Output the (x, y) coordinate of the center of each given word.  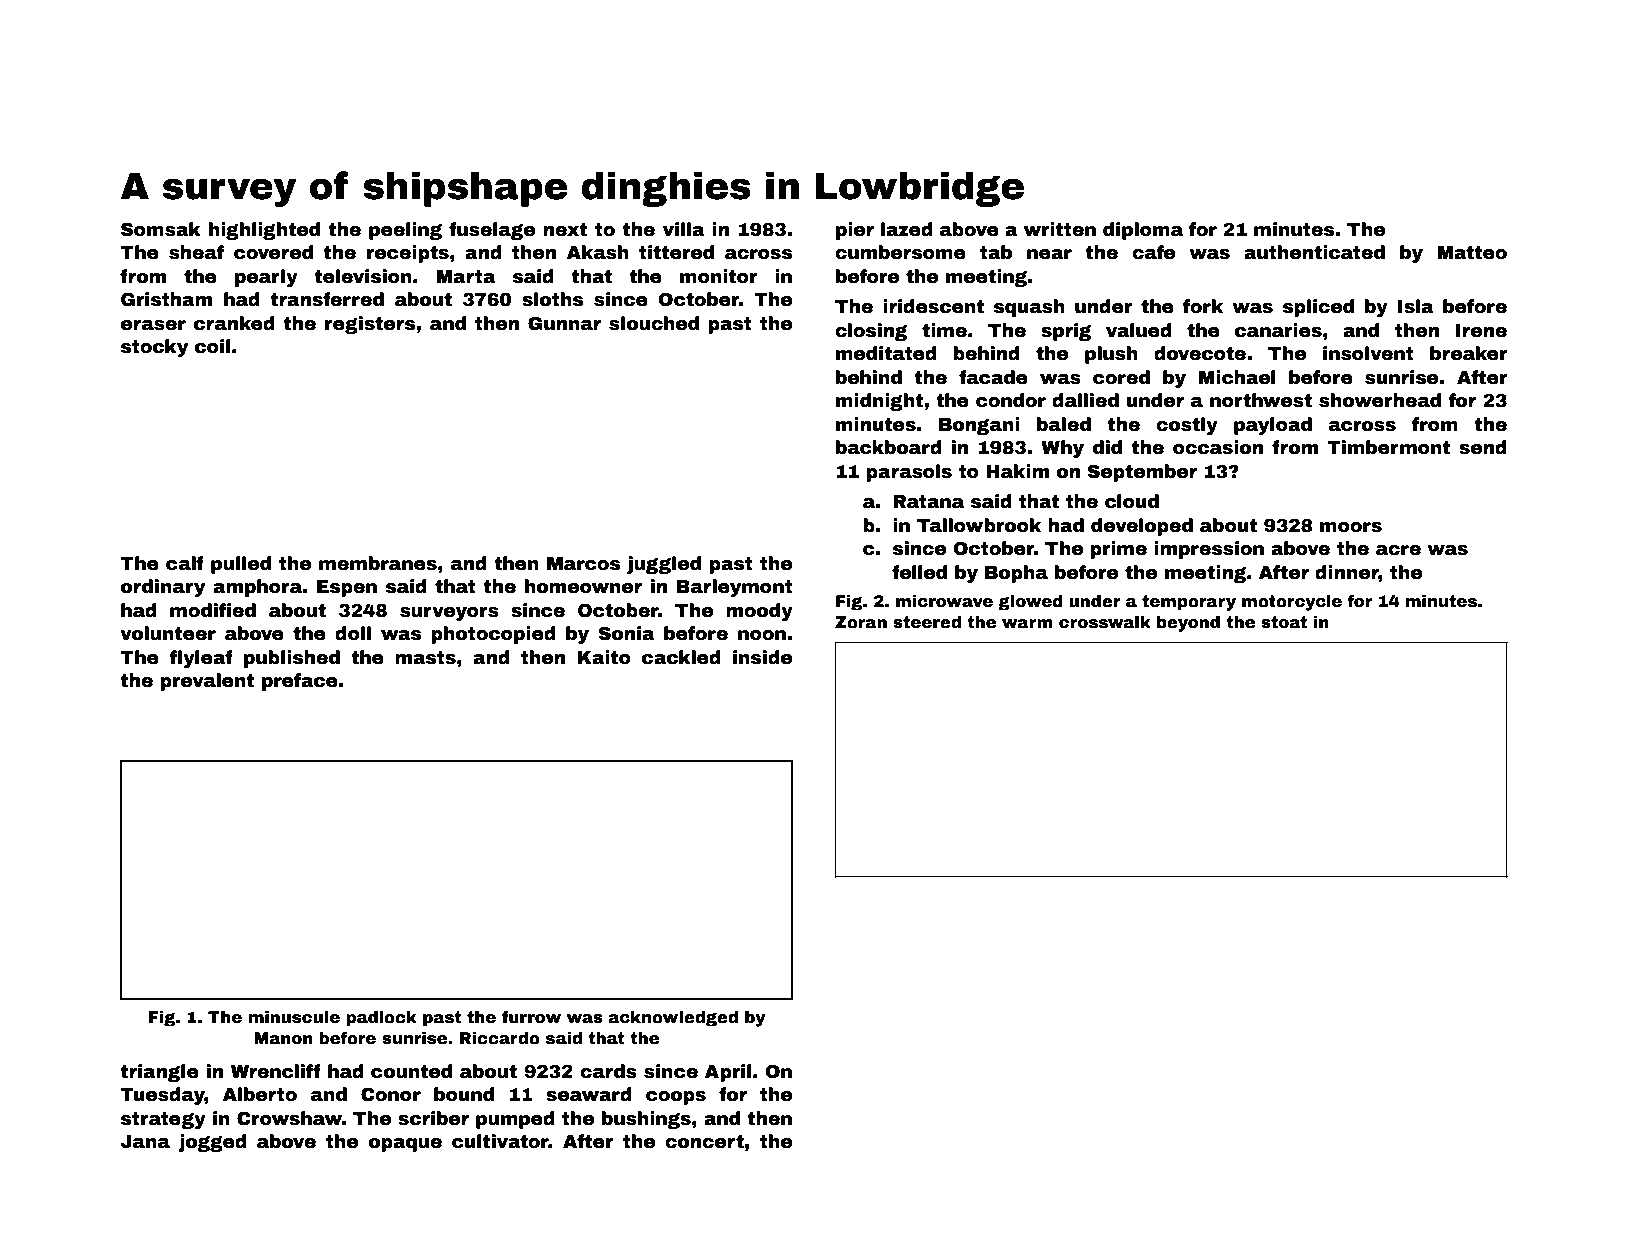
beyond (1188, 624)
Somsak (161, 229)
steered (927, 622)
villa (684, 229)
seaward (589, 1094)
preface (300, 682)
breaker (1468, 353)
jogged (212, 1143)
